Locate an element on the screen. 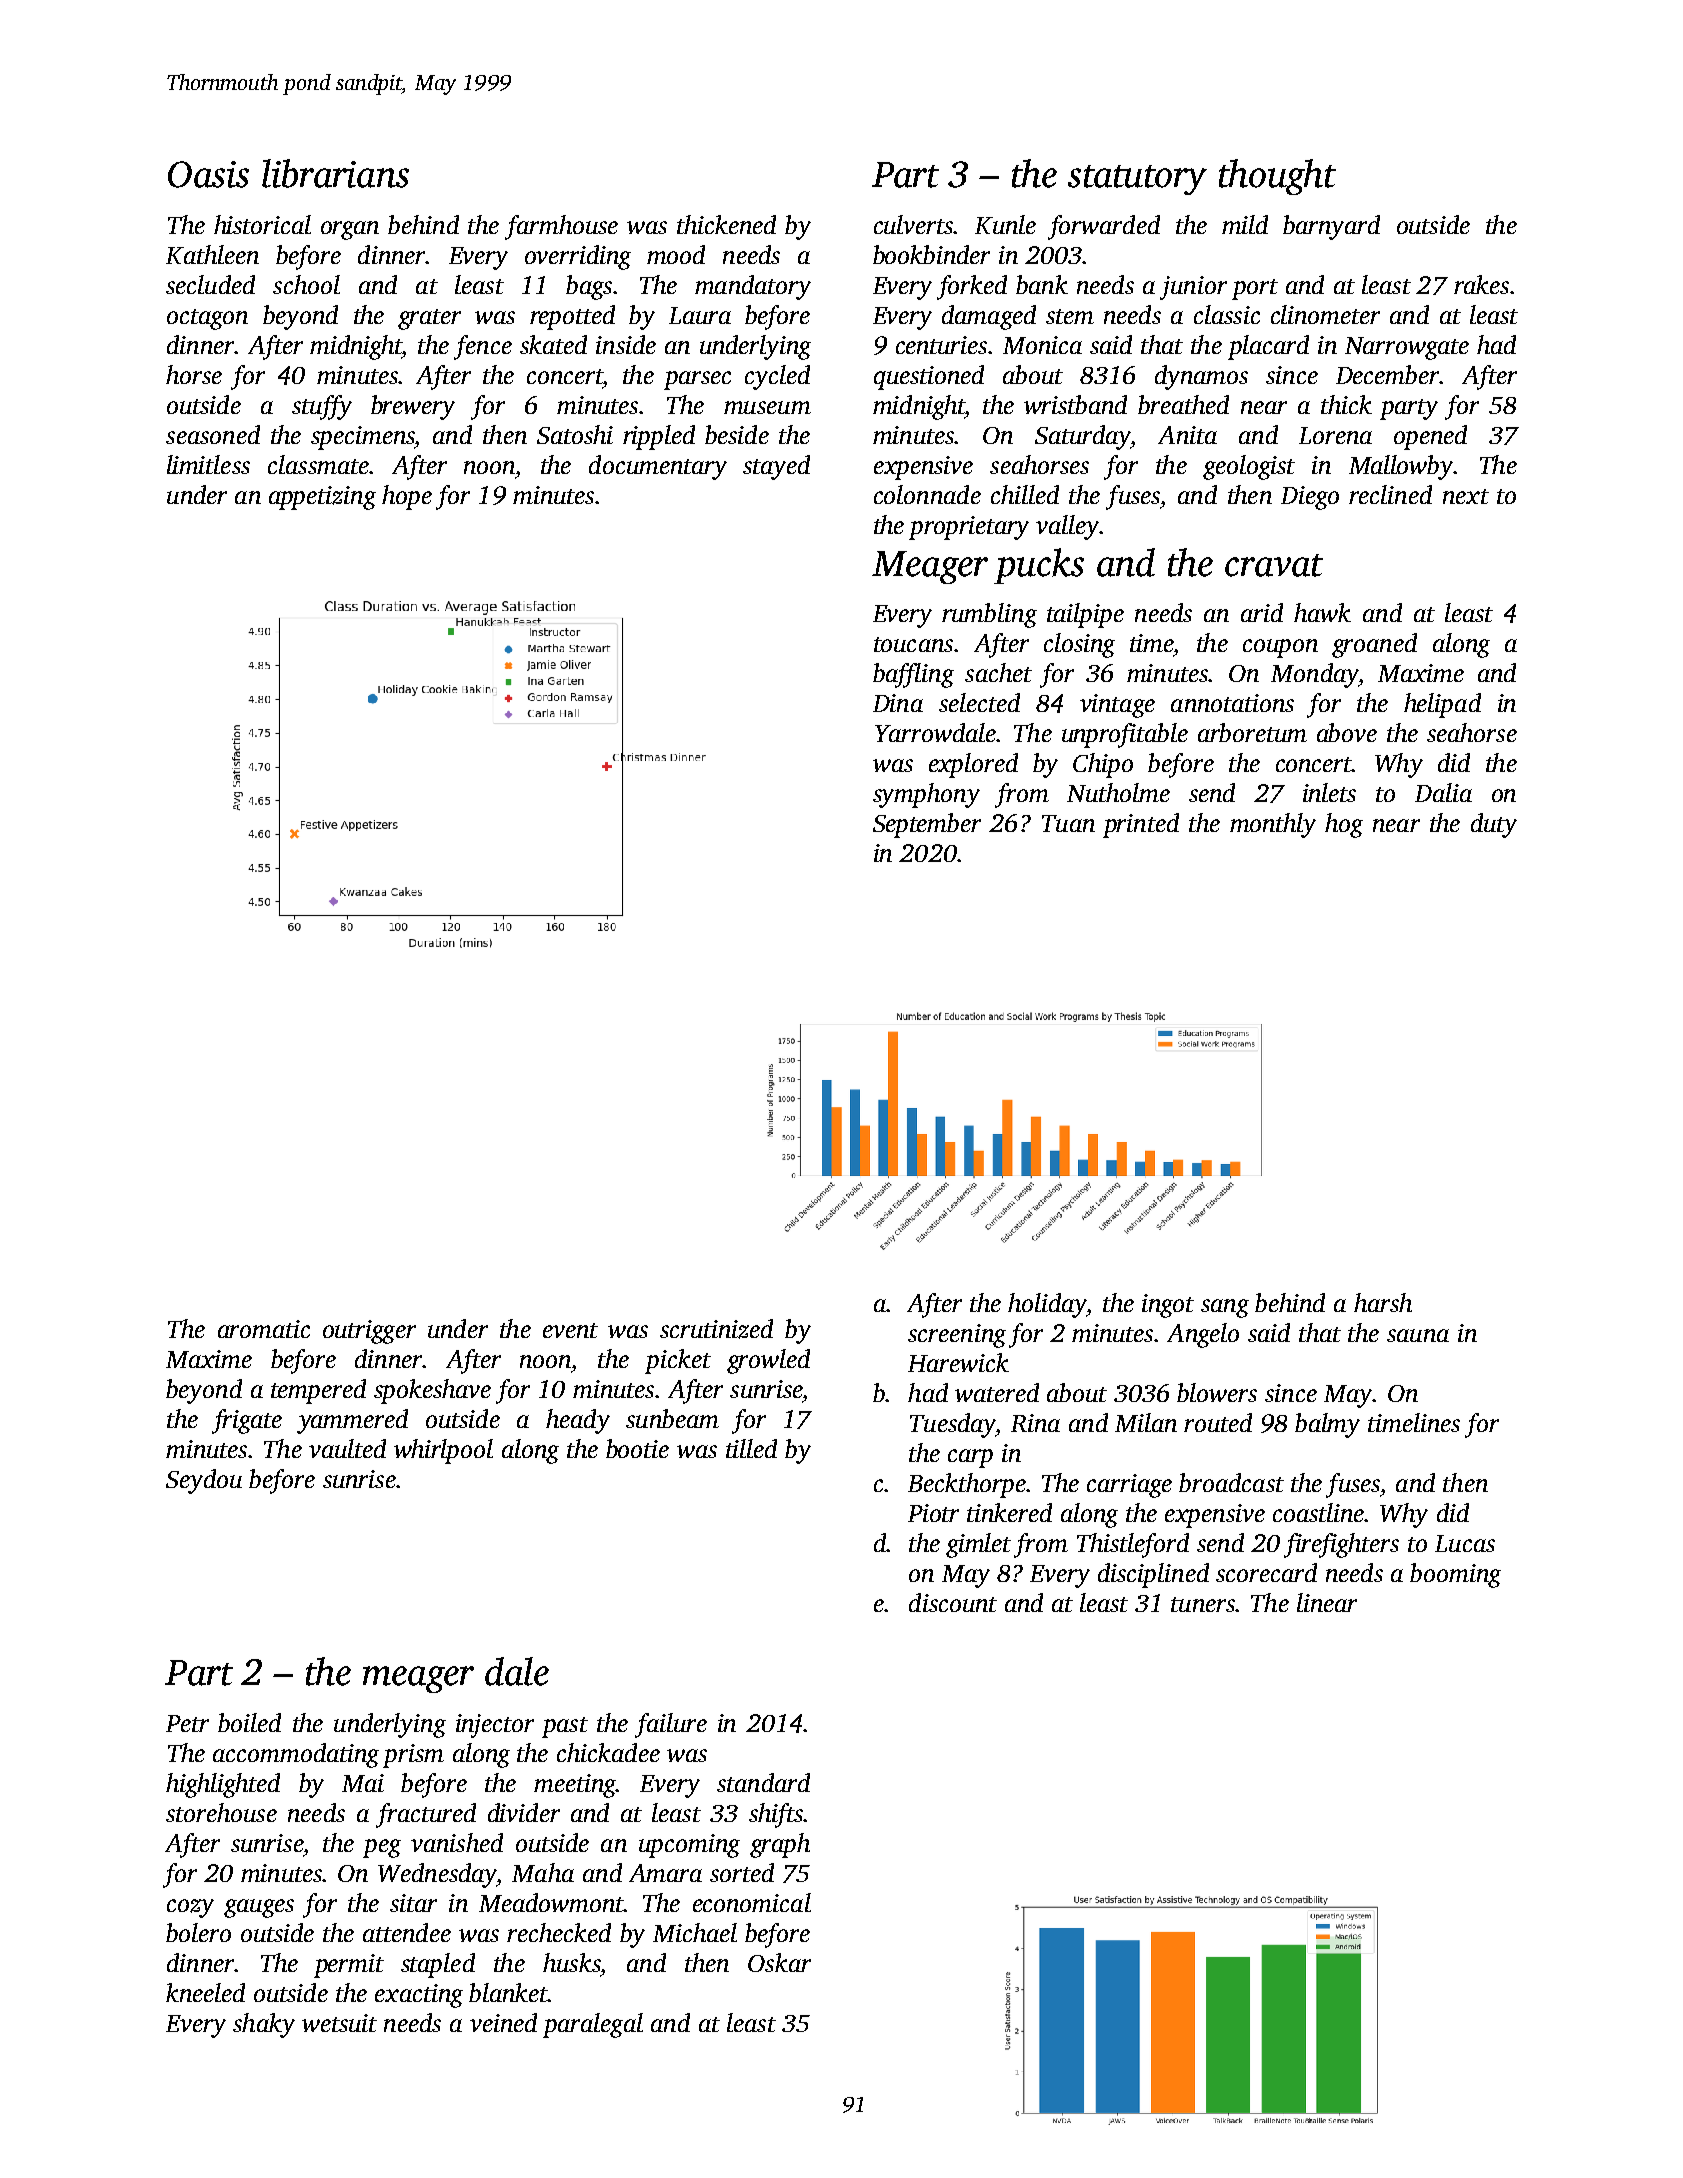  Lucas is located at coordinates (1465, 1543).
